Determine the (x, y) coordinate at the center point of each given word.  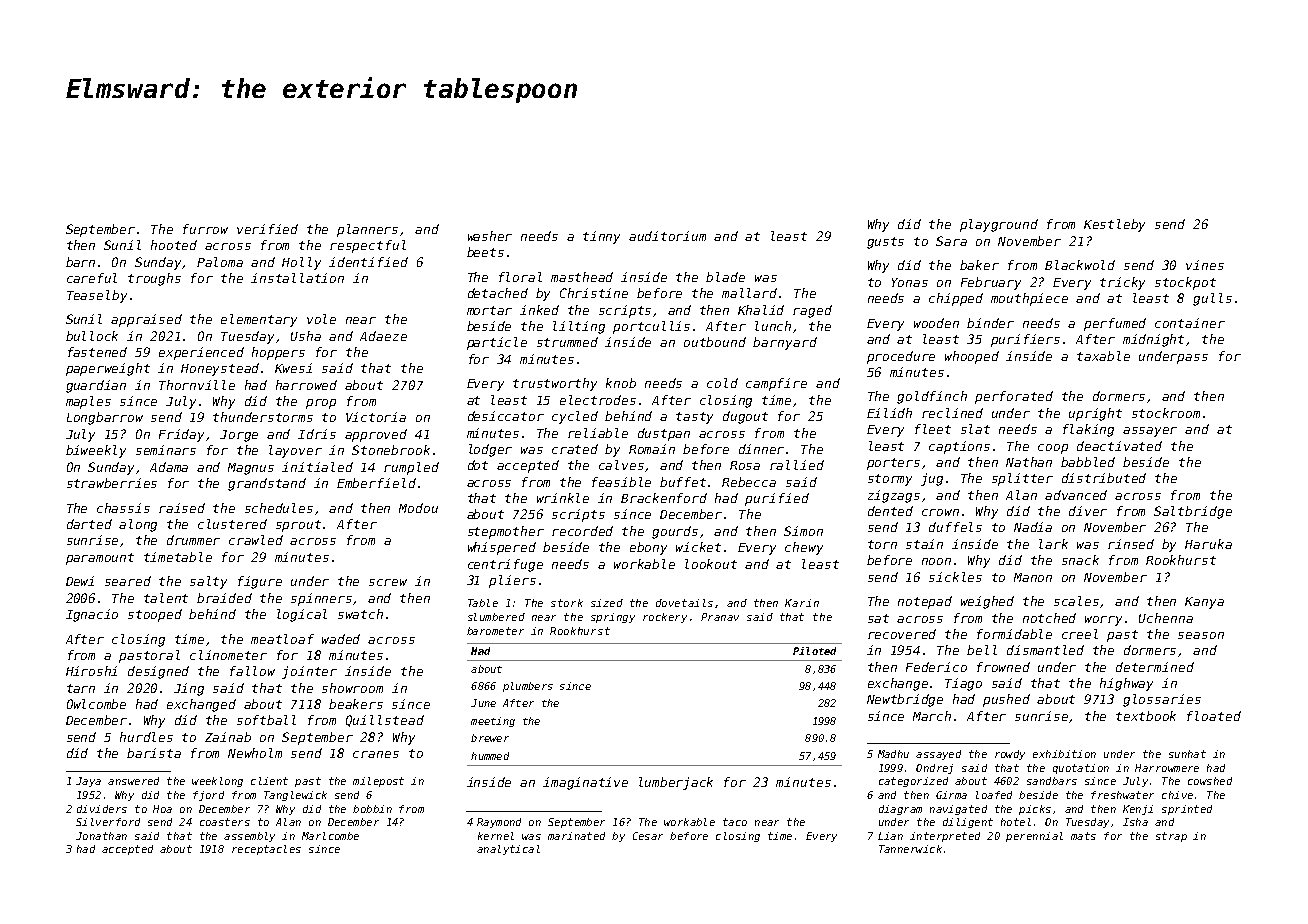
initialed (317, 467)
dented (890, 511)
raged (812, 311)
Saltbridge (1193, 512)
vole (321, 319)
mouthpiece (1029, 299)
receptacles (266, 850)
